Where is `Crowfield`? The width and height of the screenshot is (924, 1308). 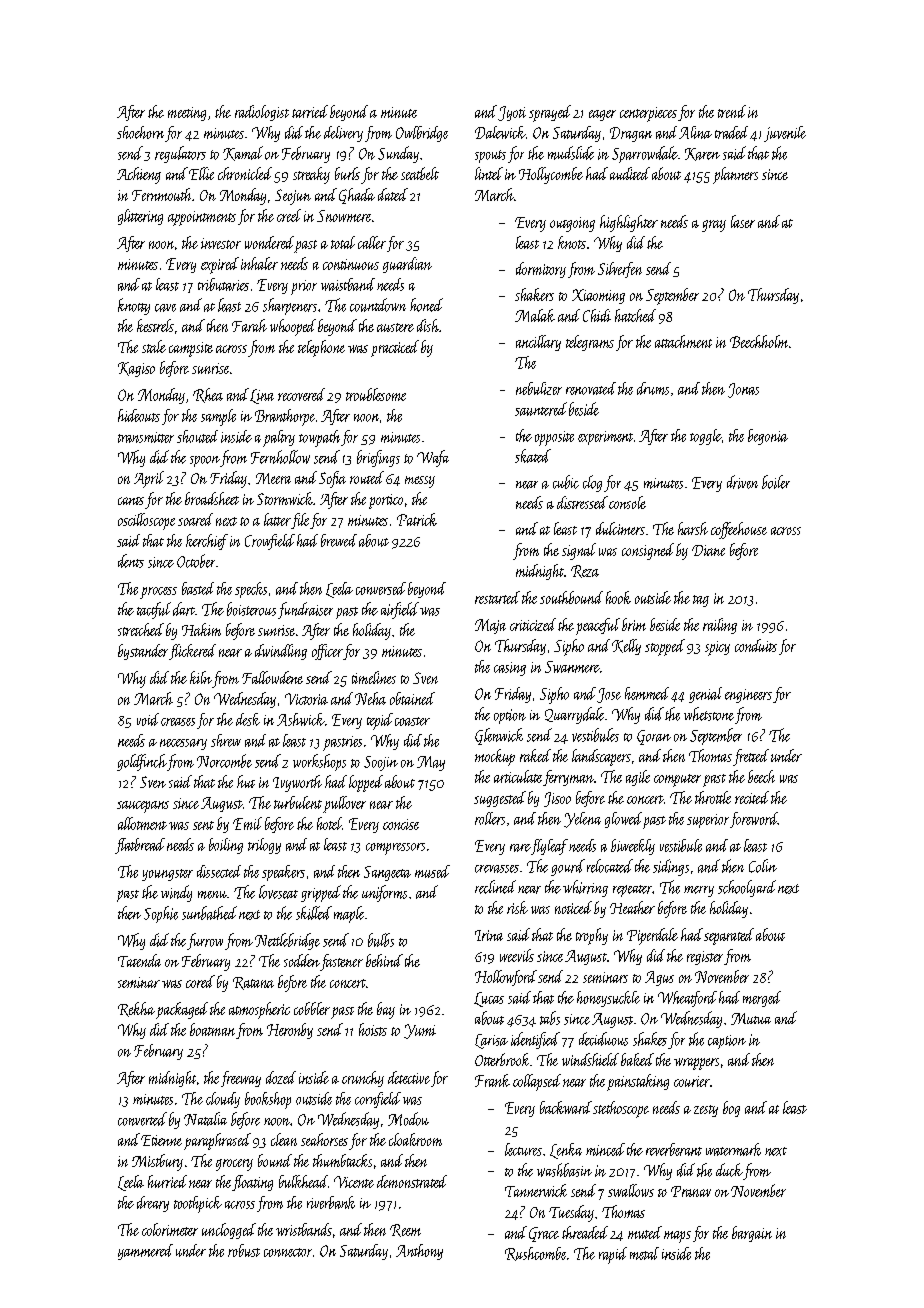
Crowfield is located at coordinates (270, 542).
